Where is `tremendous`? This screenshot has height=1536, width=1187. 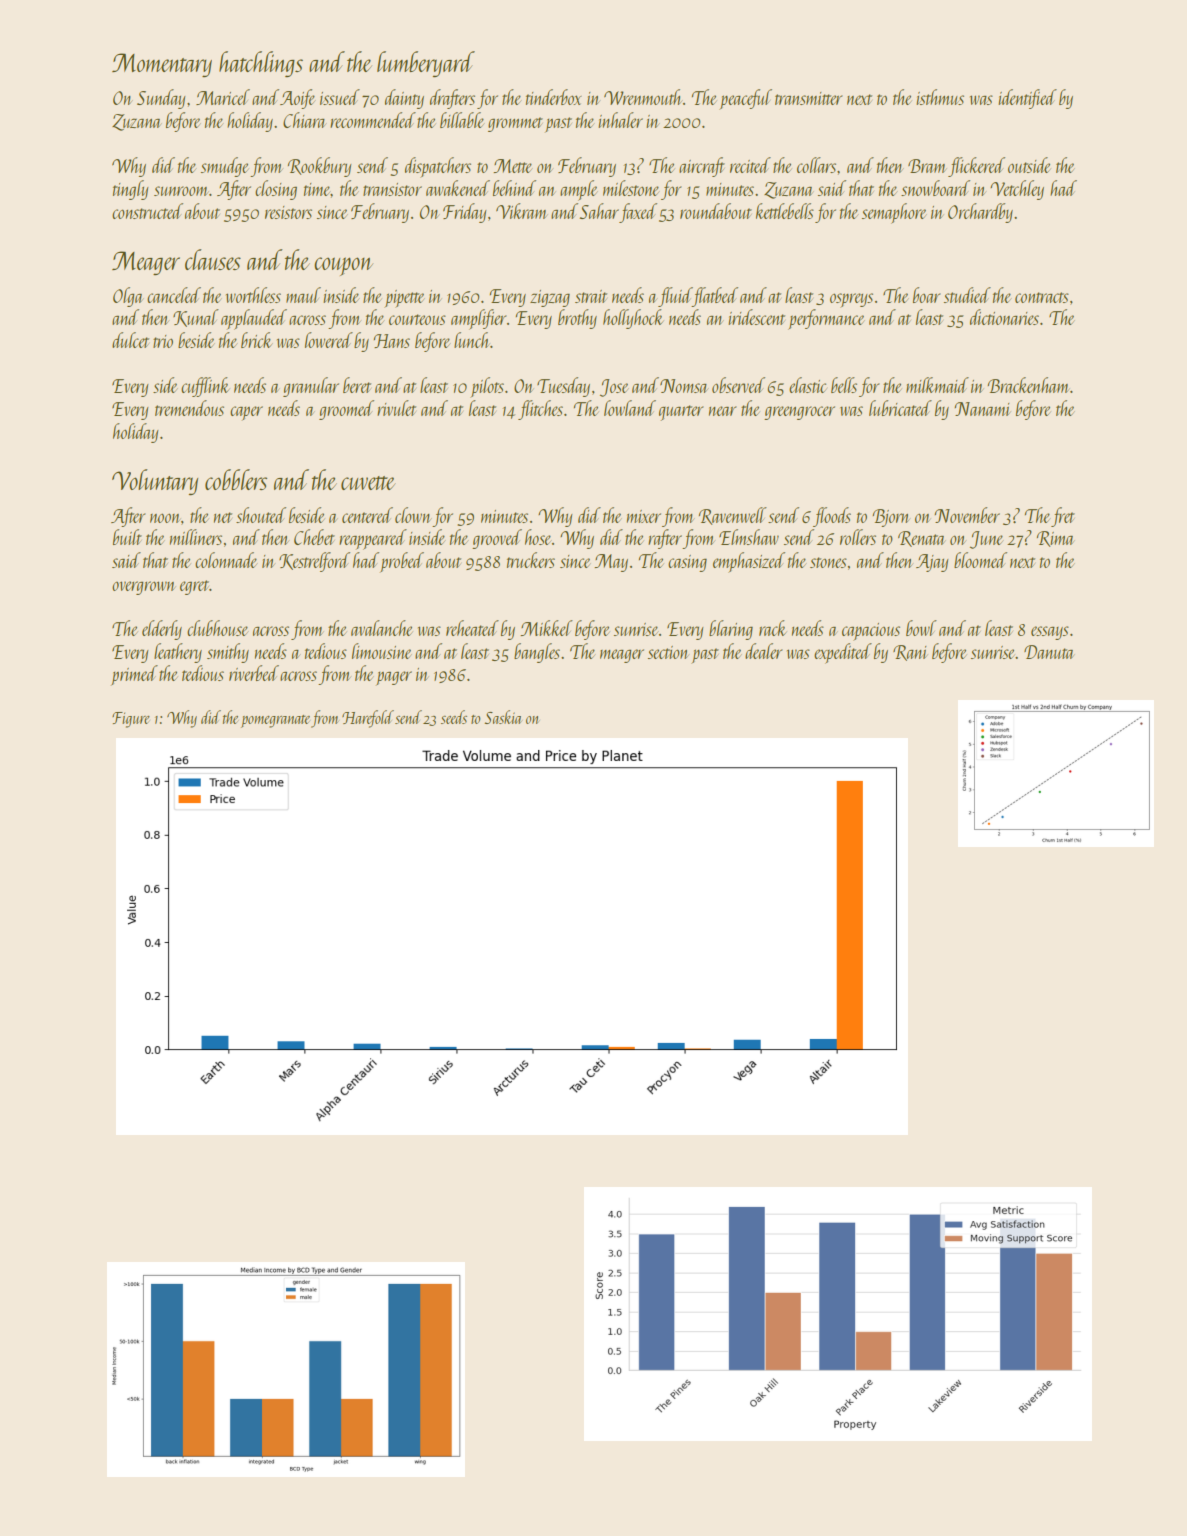
tremendous is located at coordinates (189, 408).
